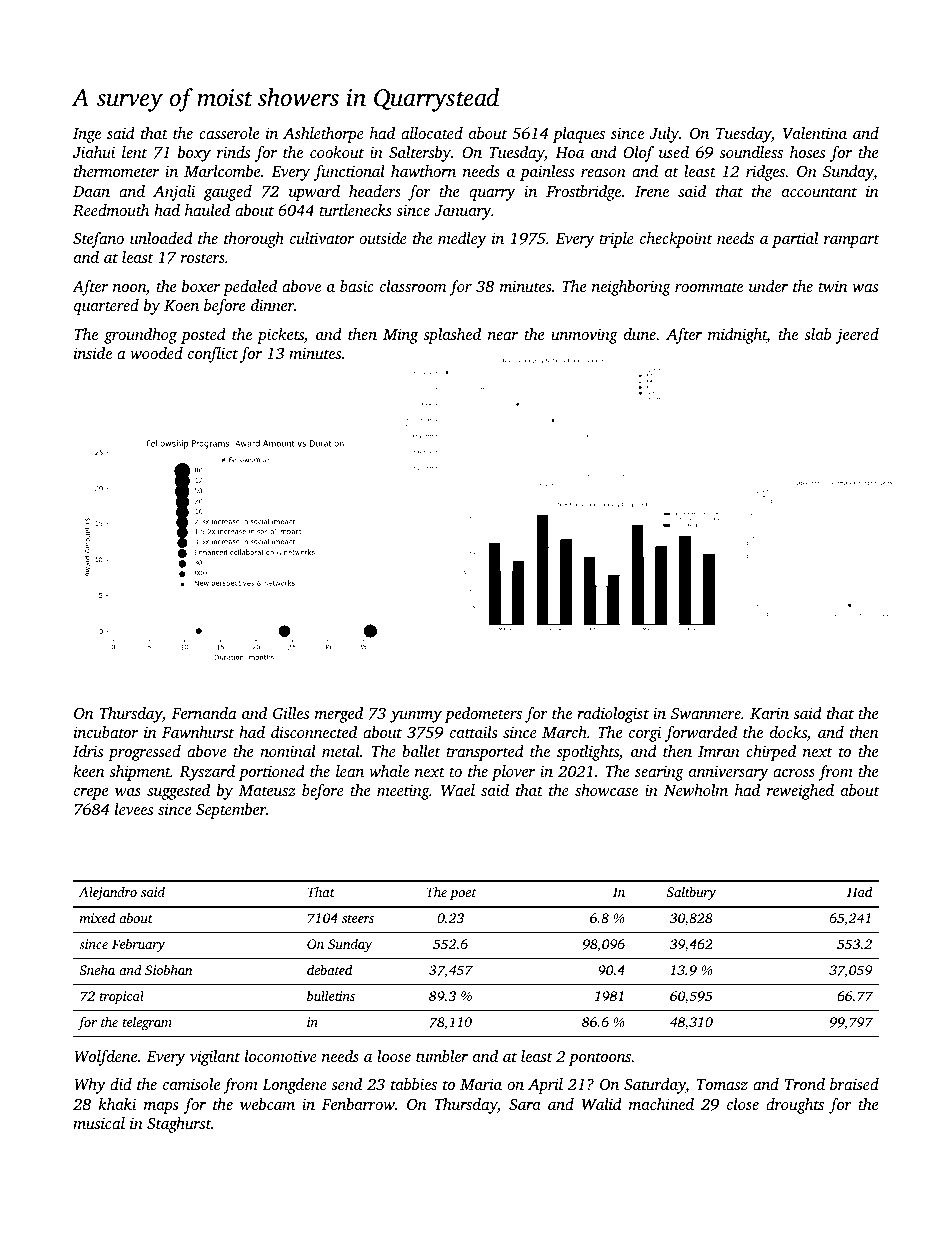  Describe the element at coordinates (857, 336) in the image. I see `jeered` at that location.
